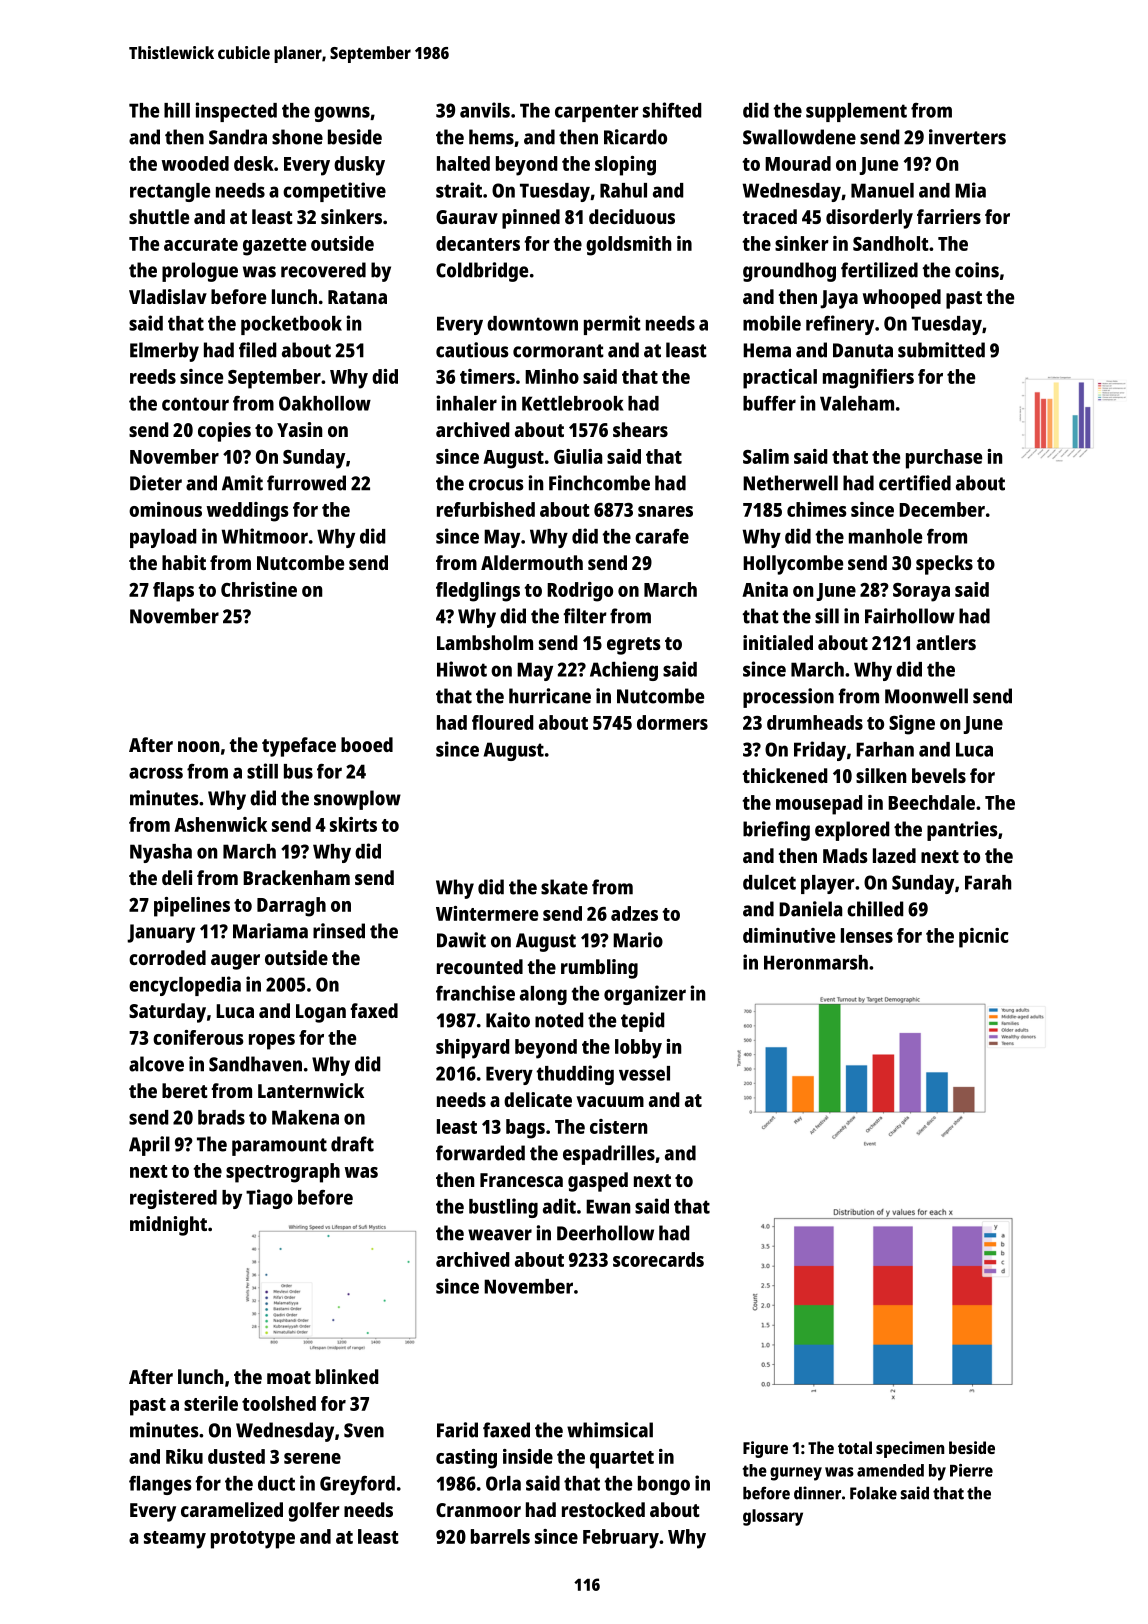  I want to click on encyclopedia, so click(185, 986).
